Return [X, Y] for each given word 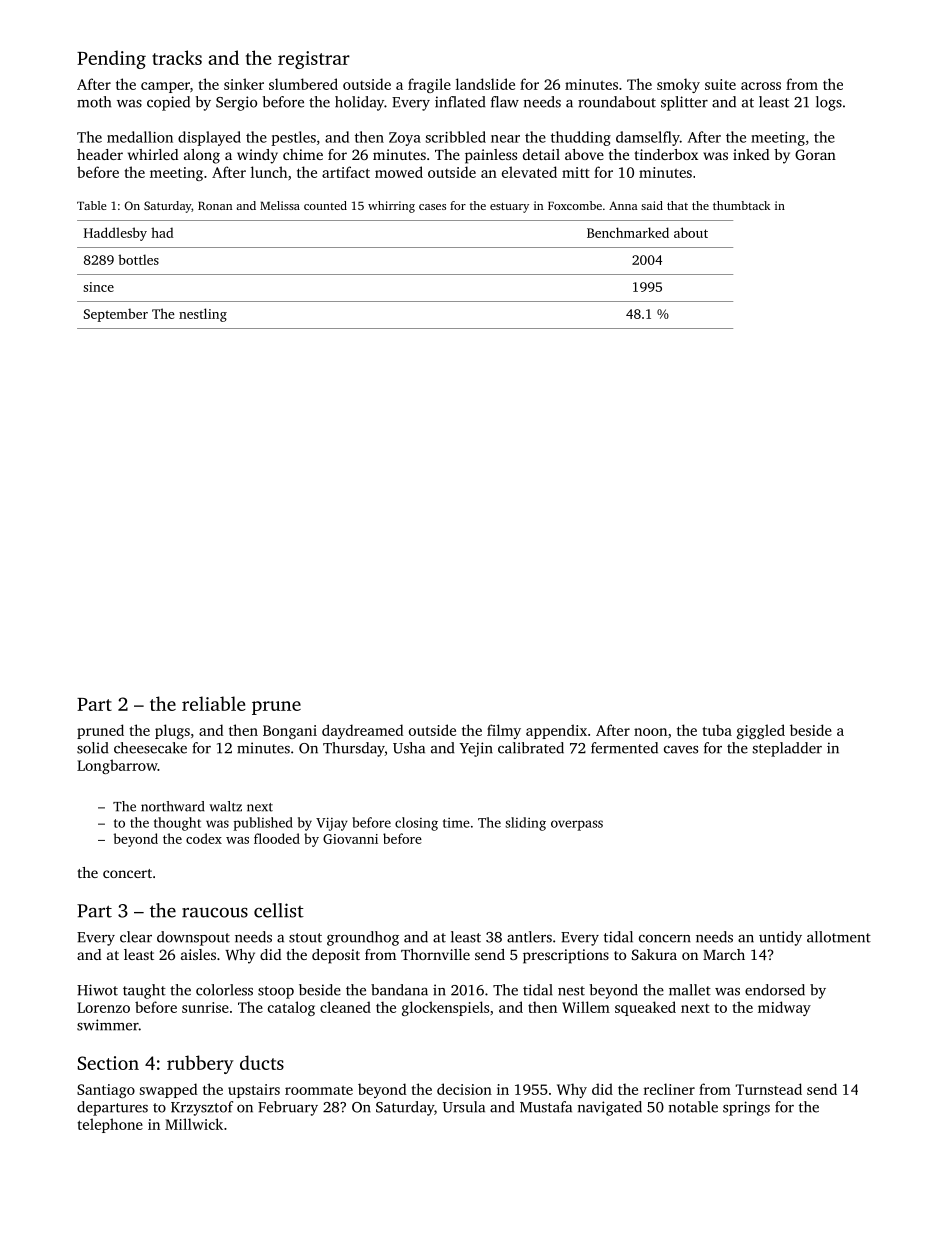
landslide [485, 84]
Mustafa [546, 1107]
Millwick [194, 1124]
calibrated [531, 748]
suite [720, 84]
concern [665, 939]
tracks [177, 57]
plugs [172, 731]
